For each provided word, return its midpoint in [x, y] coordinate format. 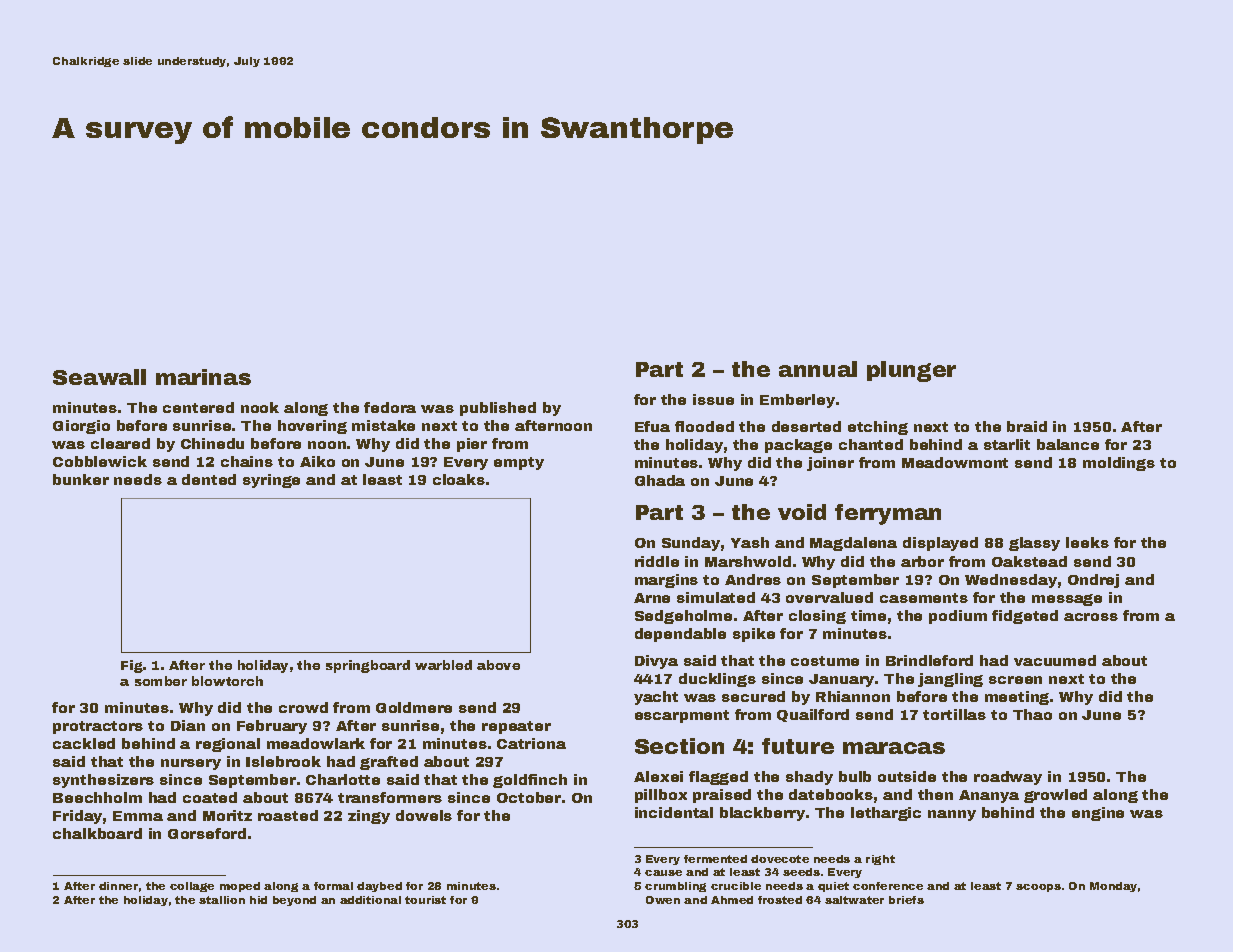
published [498, 409]
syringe [271, 481]
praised [722, 796]
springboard [368, 666]
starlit [1007, 444]
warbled [443, 665]
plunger [911, 371]
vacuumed [1055, 660]
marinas [203, 377]
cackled [84, 743]
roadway [1008, 778]
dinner [118, 886]
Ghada [660, 480]
